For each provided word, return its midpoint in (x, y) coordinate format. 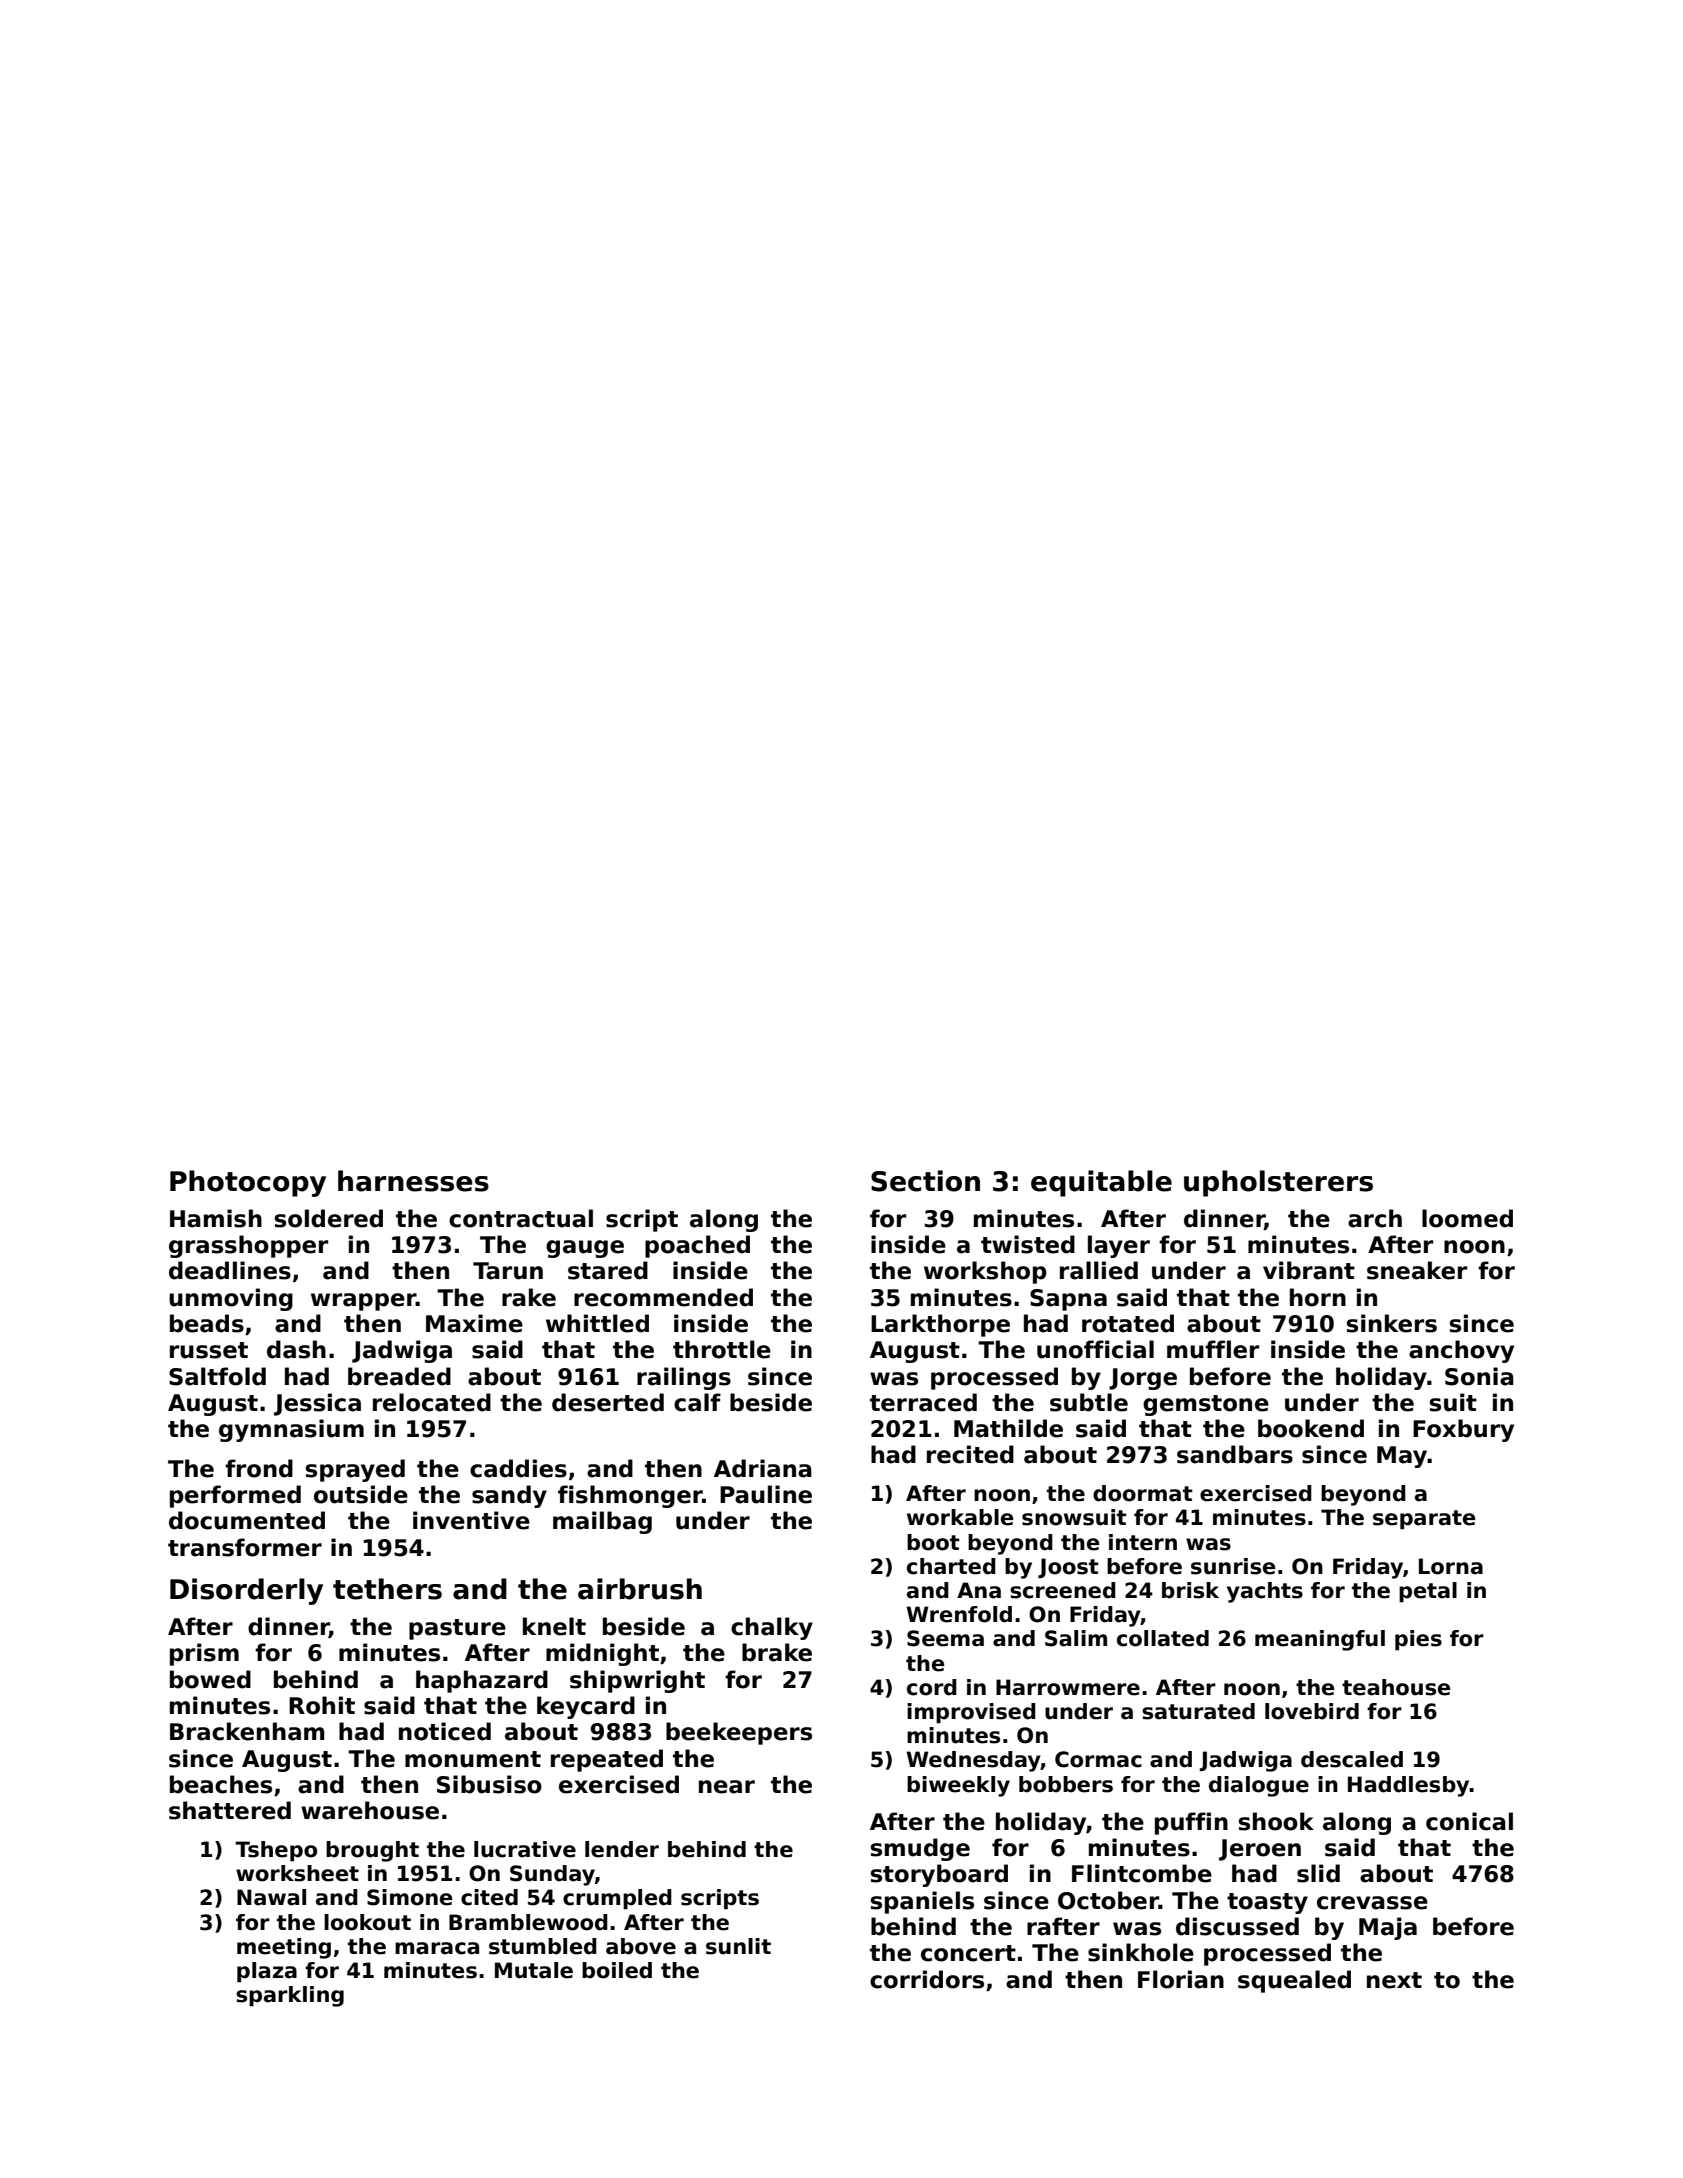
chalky (772, 1628)
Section (925, 1181)
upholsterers (1278, 1183)
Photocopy (248, 1183)
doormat (1143, 1493)
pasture (457, 1629)
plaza (267, 1972)
